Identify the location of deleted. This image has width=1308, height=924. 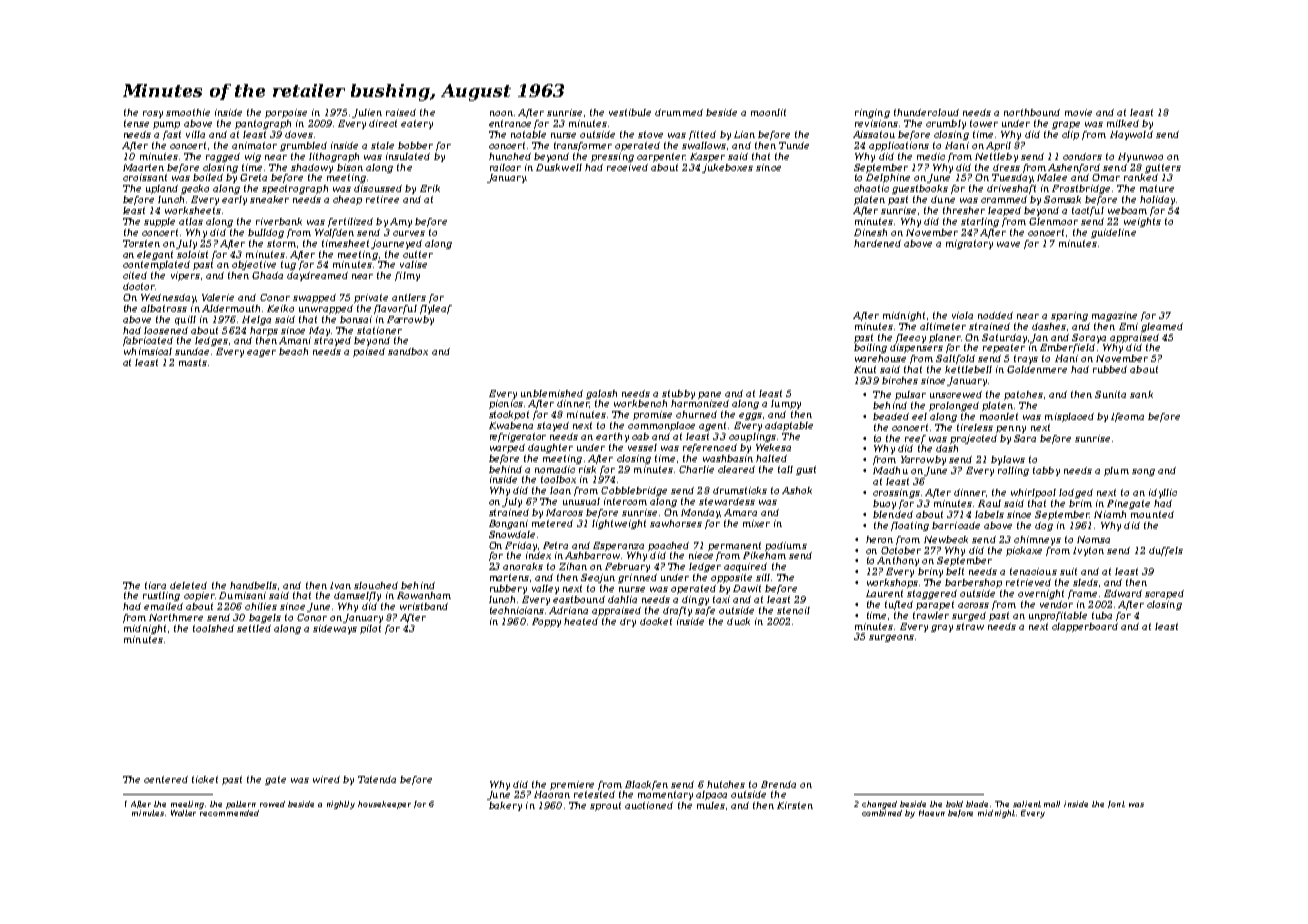
(188, 585).
